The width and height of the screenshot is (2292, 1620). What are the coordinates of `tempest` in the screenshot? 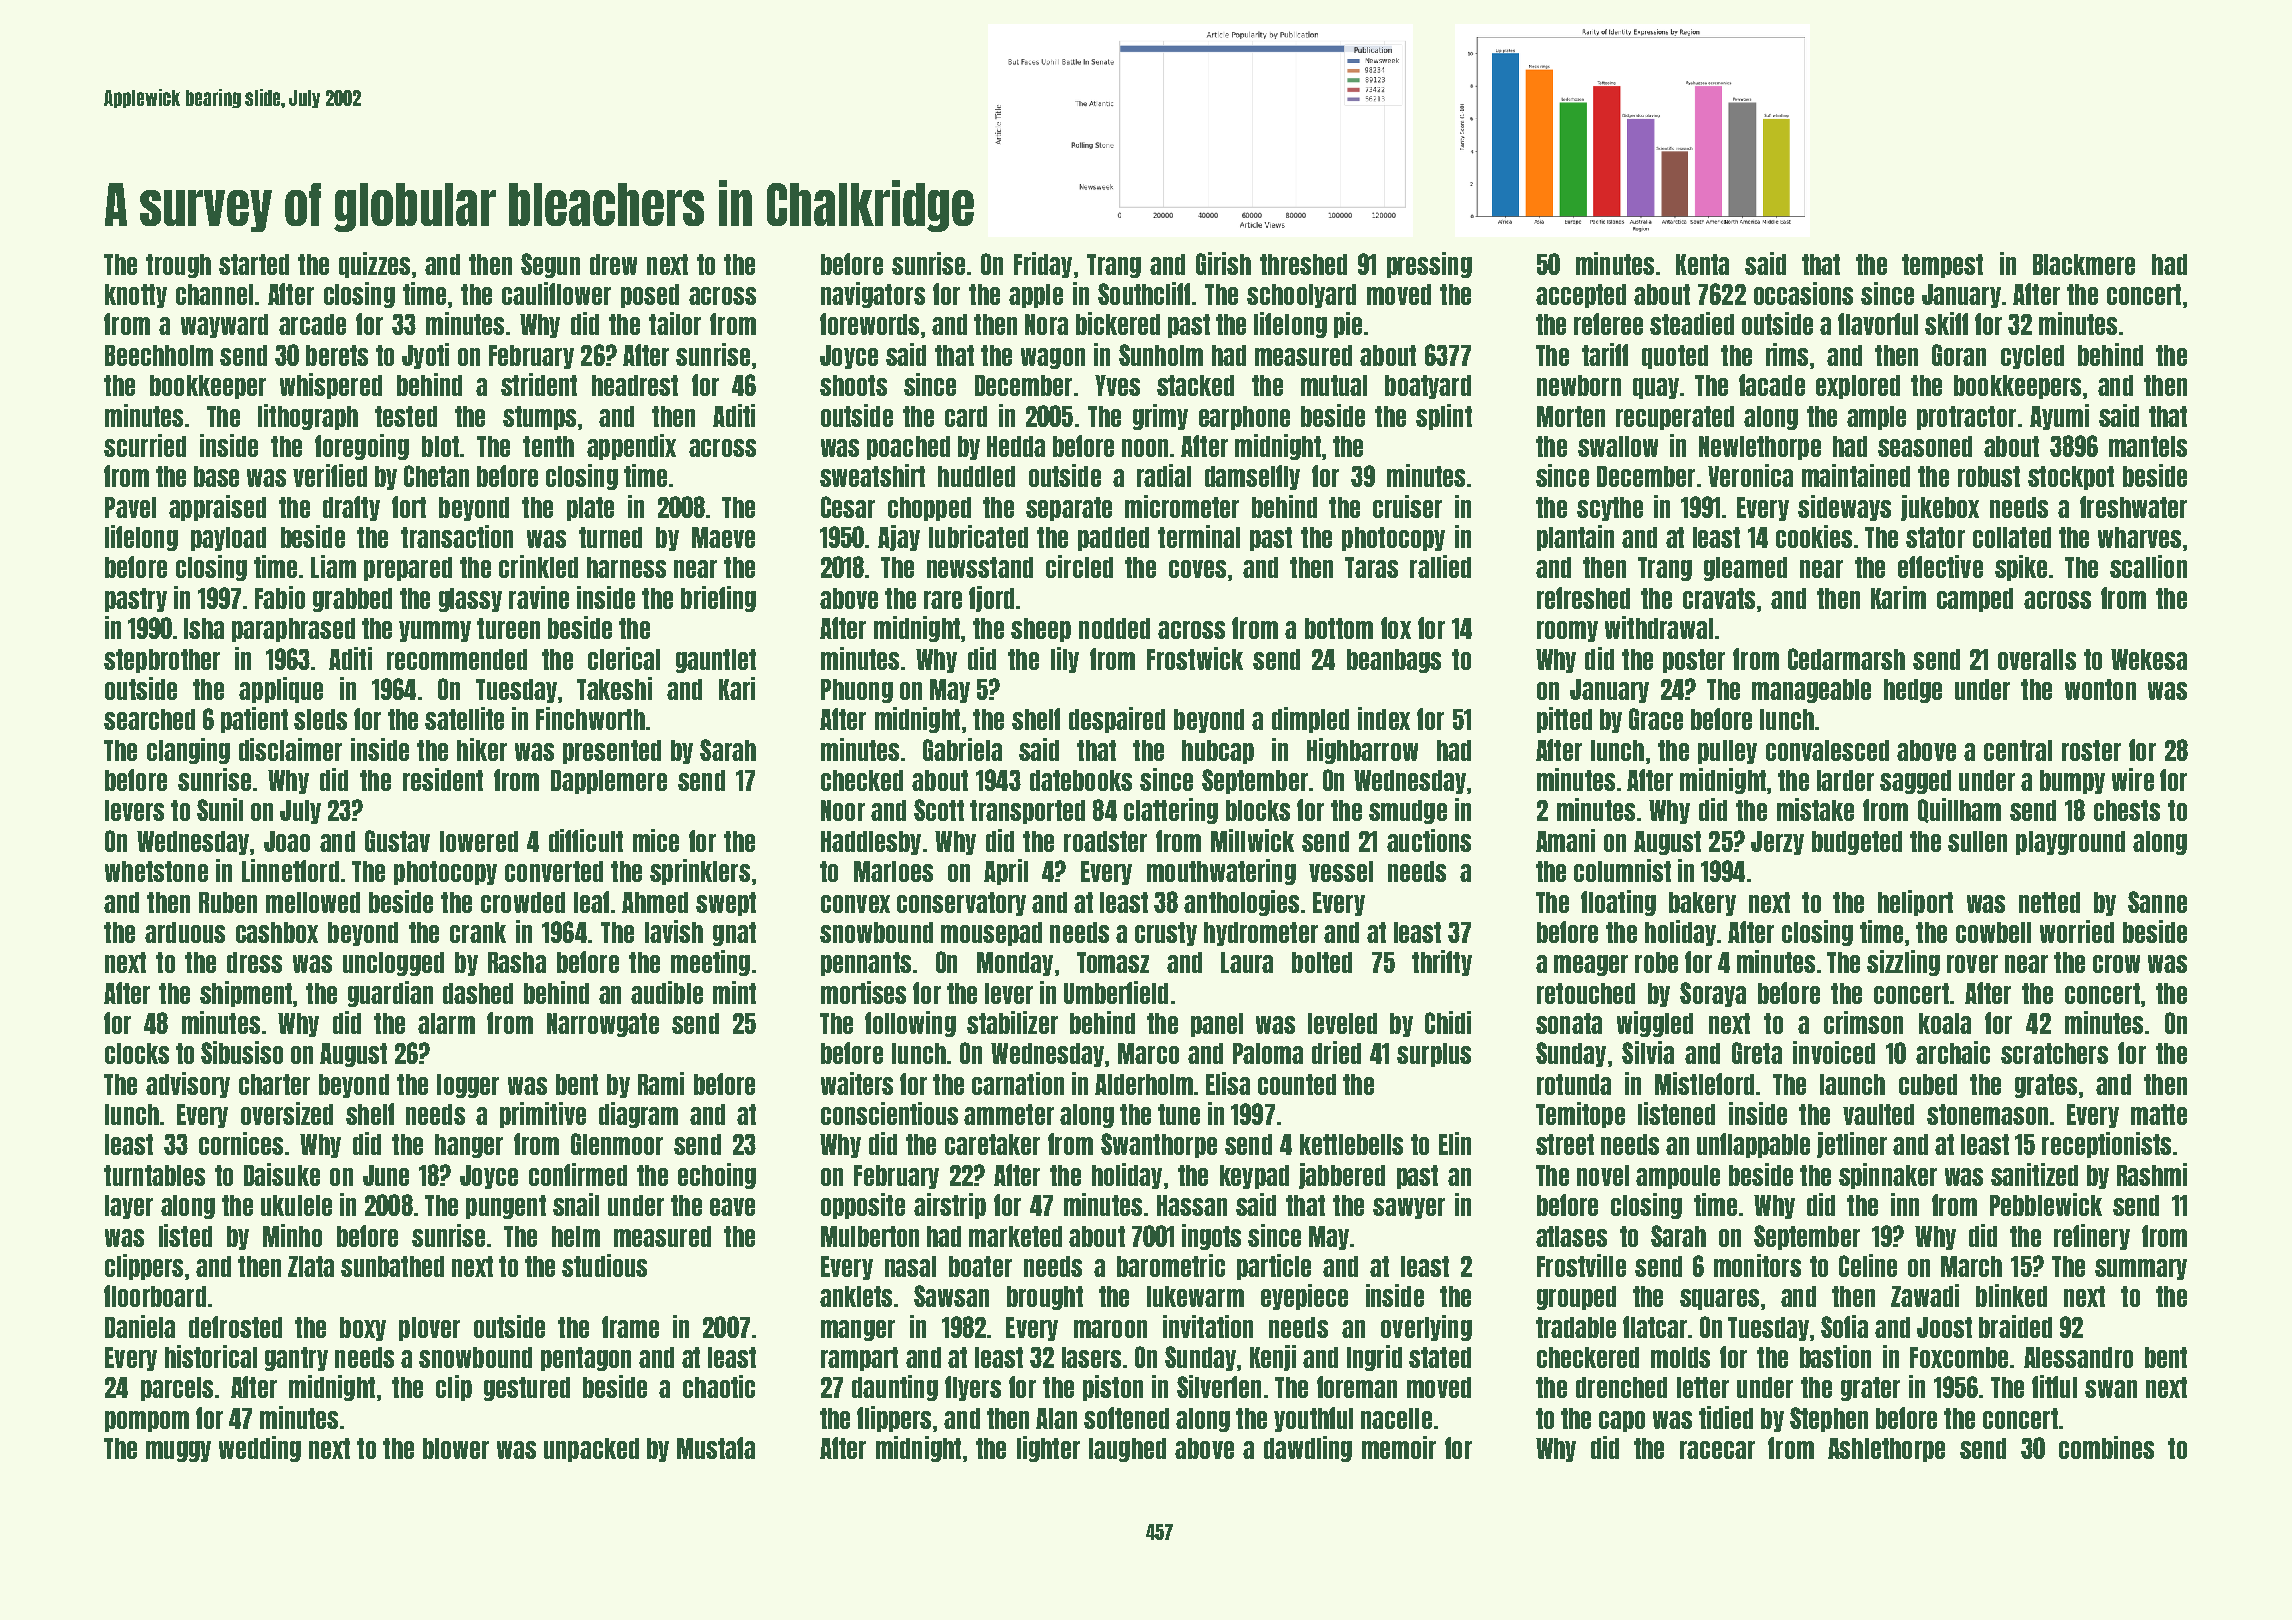 It's located at (1942, 266).
